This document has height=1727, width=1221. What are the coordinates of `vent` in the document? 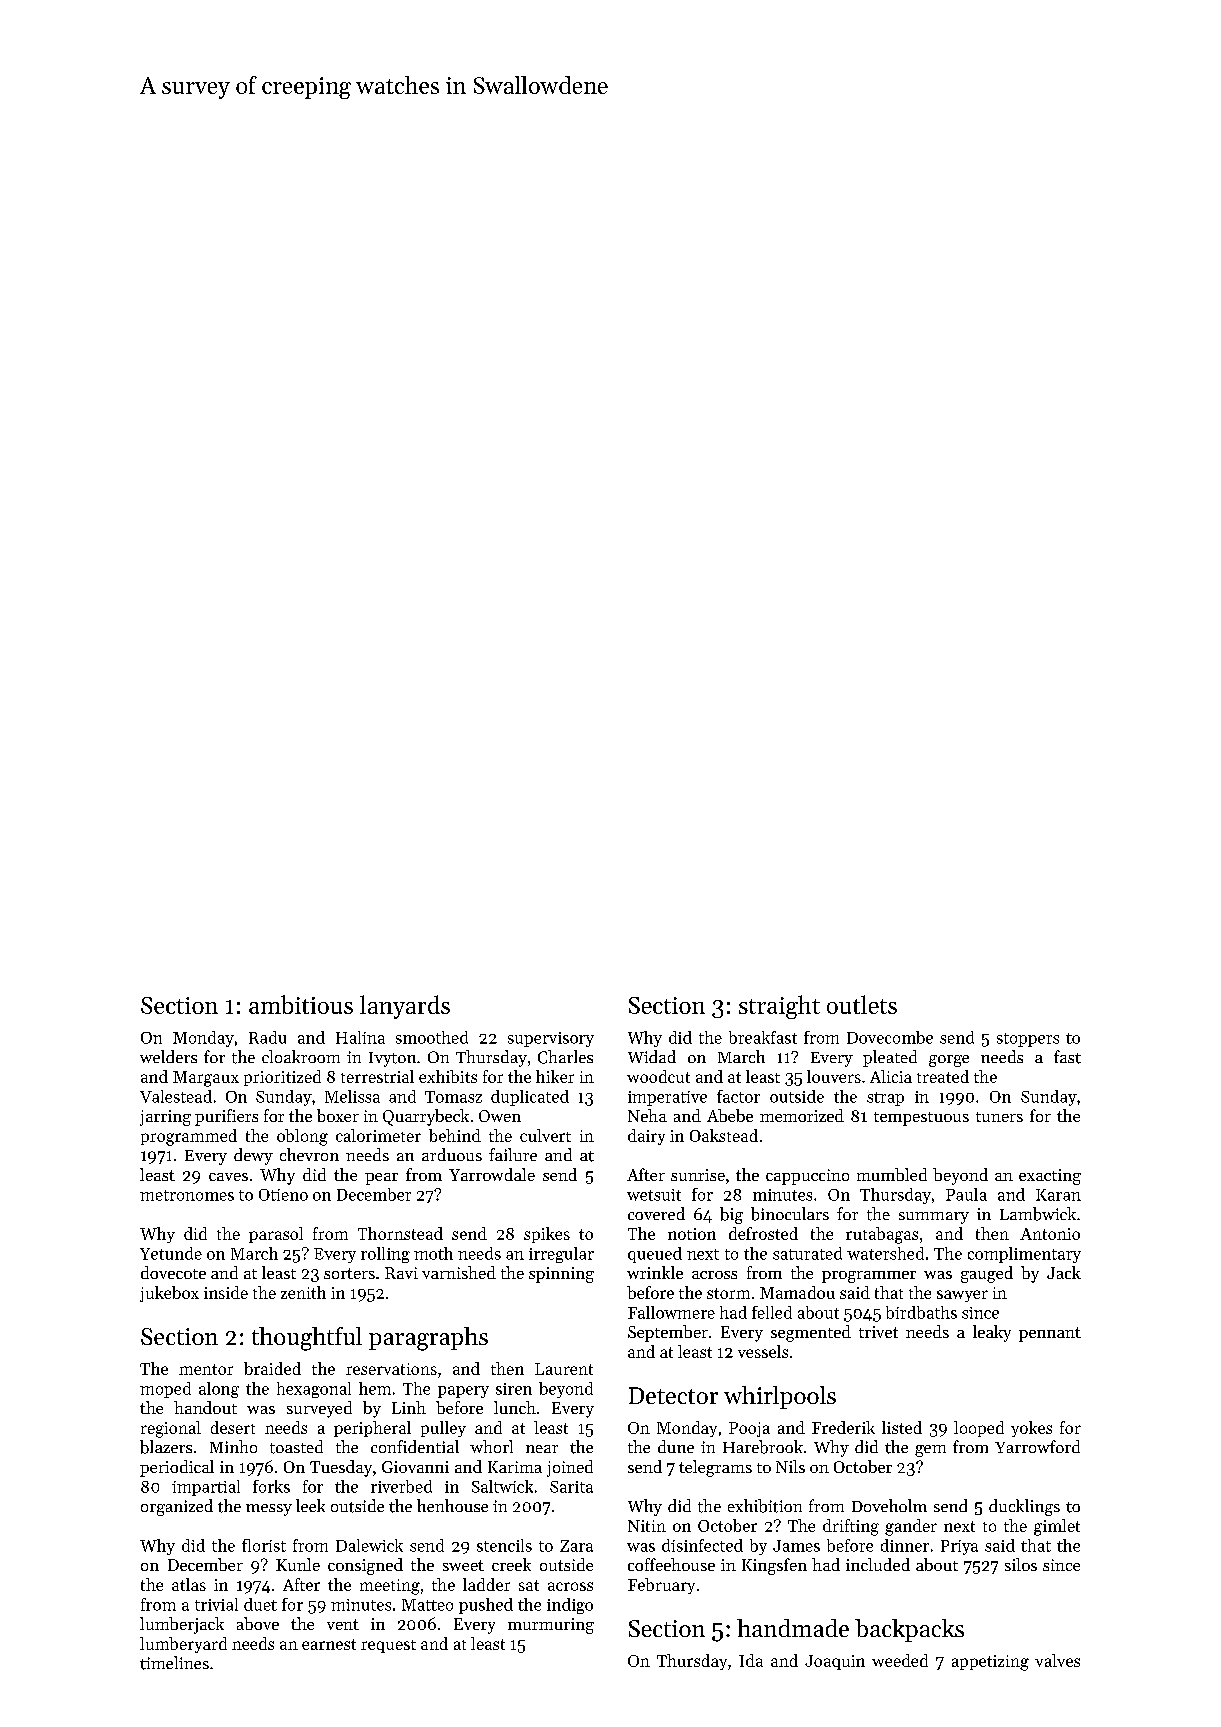 It's located at (343, 1624).
